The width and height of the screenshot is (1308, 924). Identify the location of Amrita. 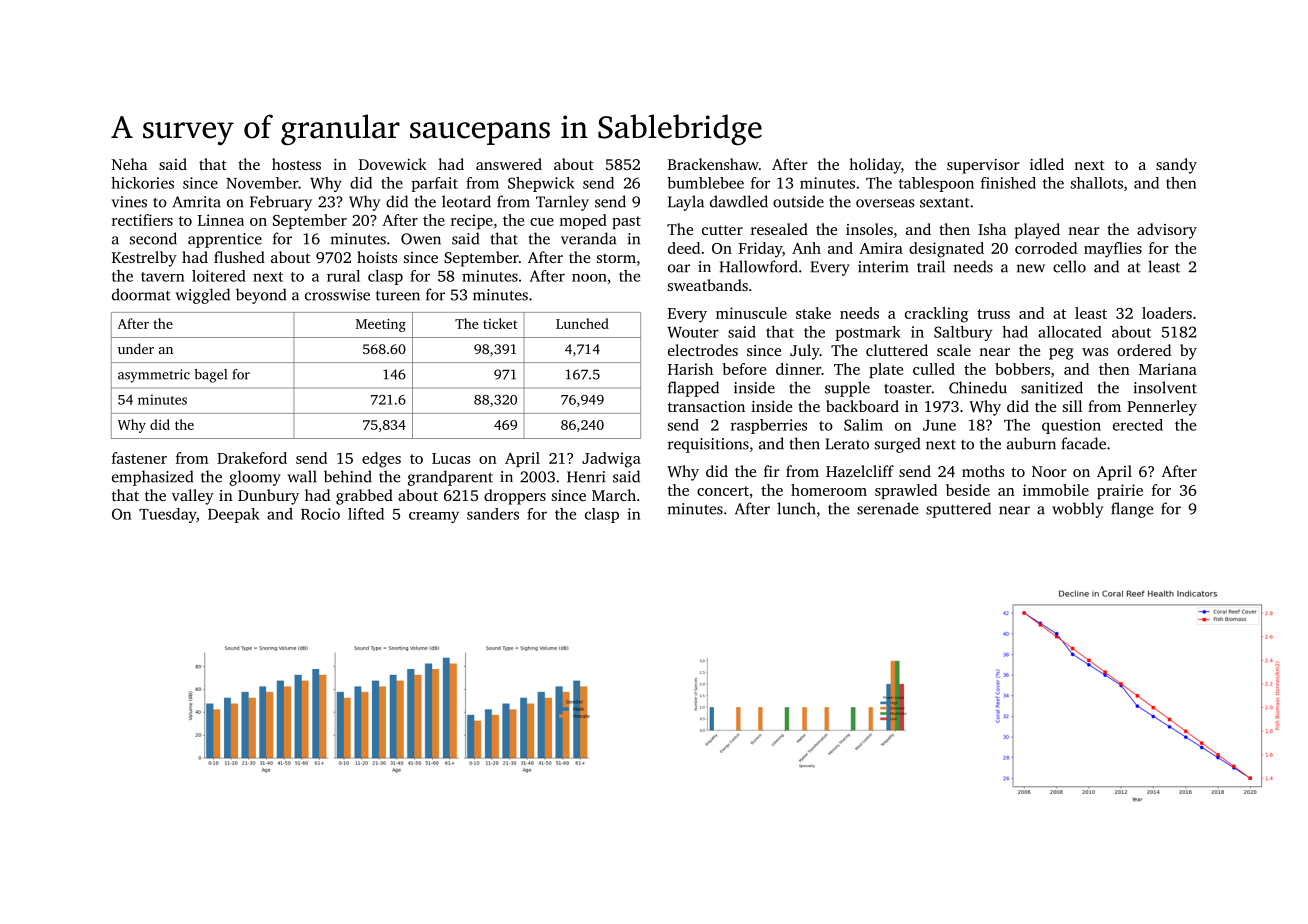
(196, 202).
